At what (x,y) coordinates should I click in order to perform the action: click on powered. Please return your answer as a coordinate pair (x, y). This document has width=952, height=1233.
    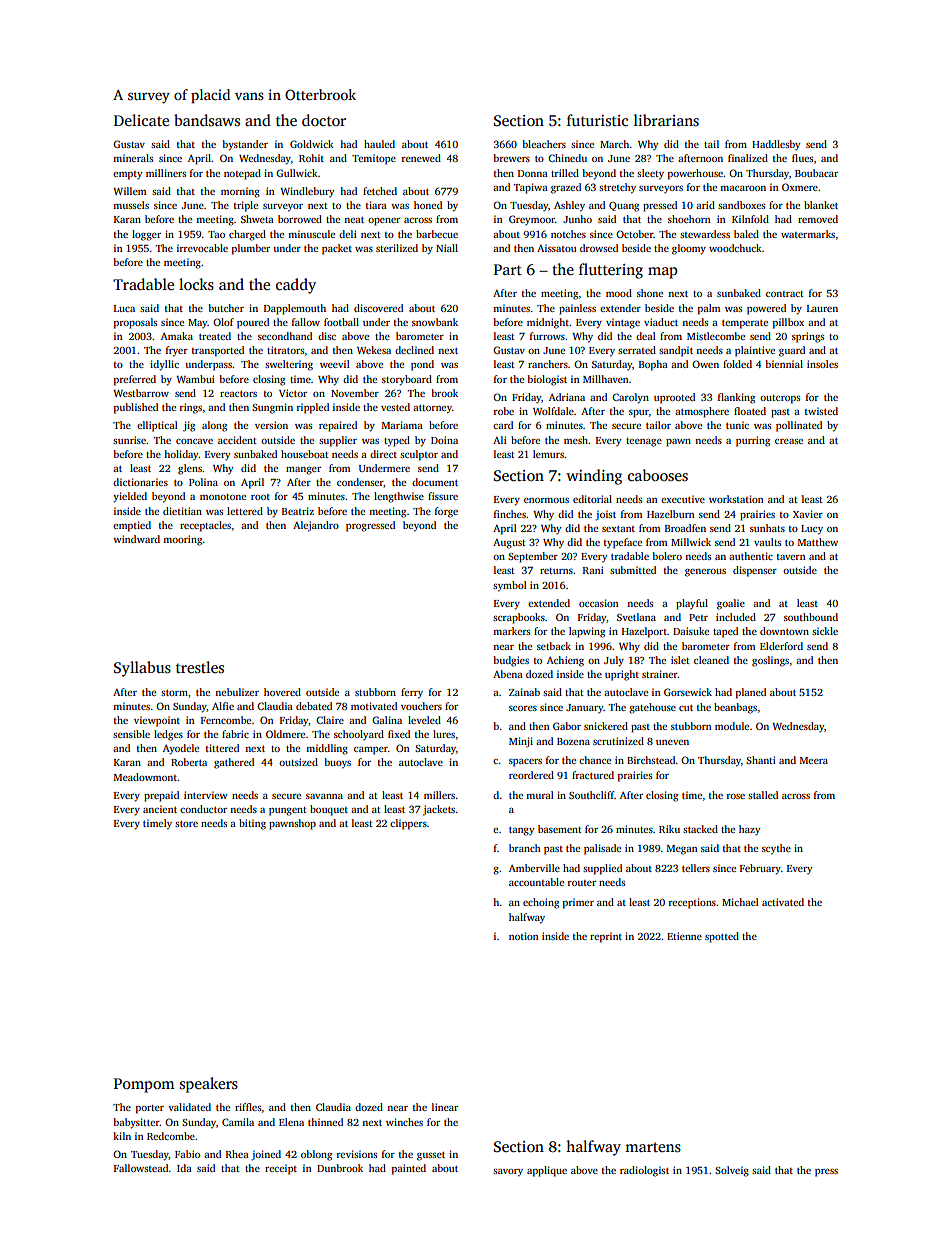
    Looking at the image, I should click on (766, 309).
